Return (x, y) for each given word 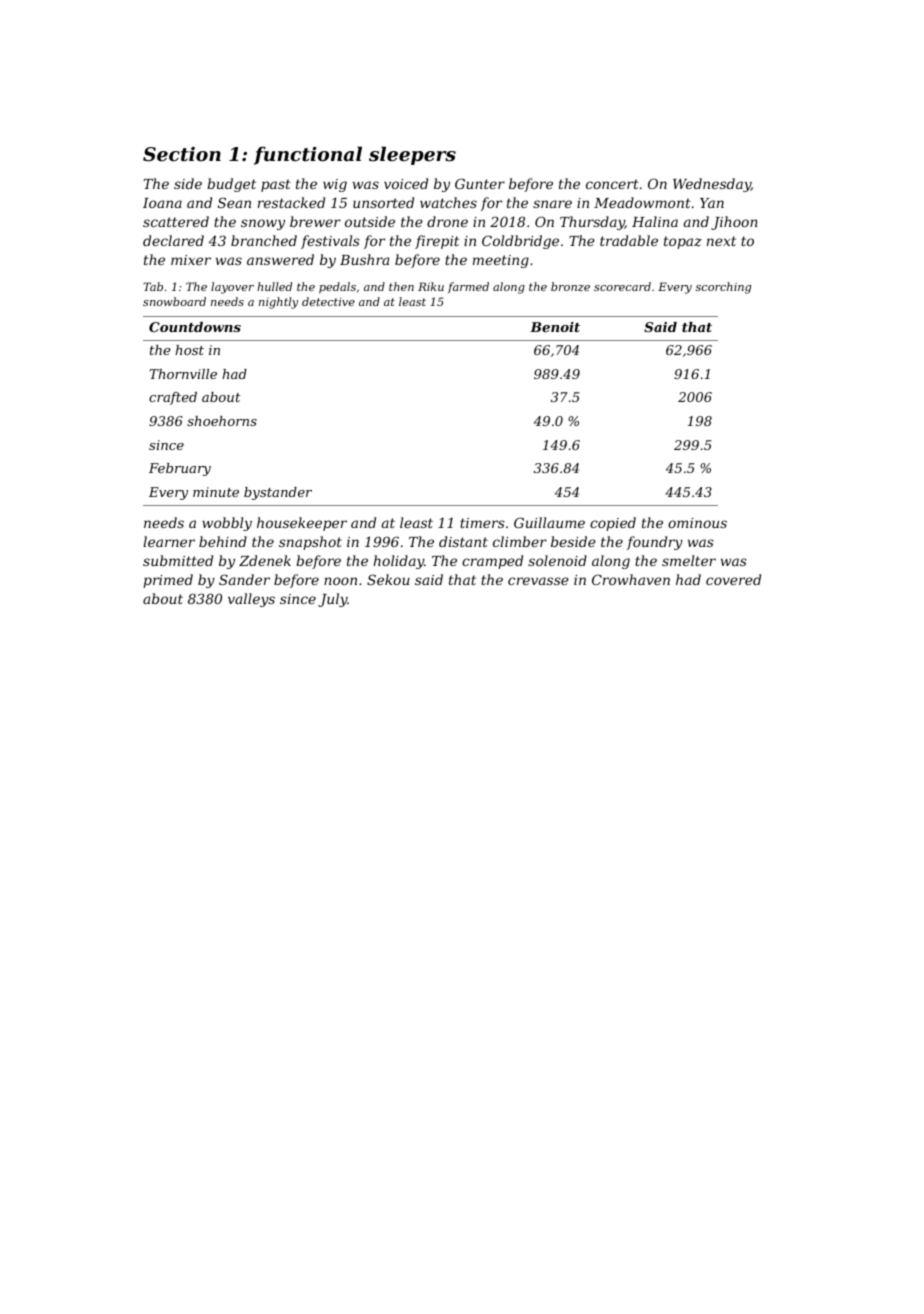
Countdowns (195, 327)
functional (308, 155)
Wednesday (712, 185)
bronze (570, 286)
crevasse (538, 581)
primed (168, 581)
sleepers (412, 155)
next (721, 241)
